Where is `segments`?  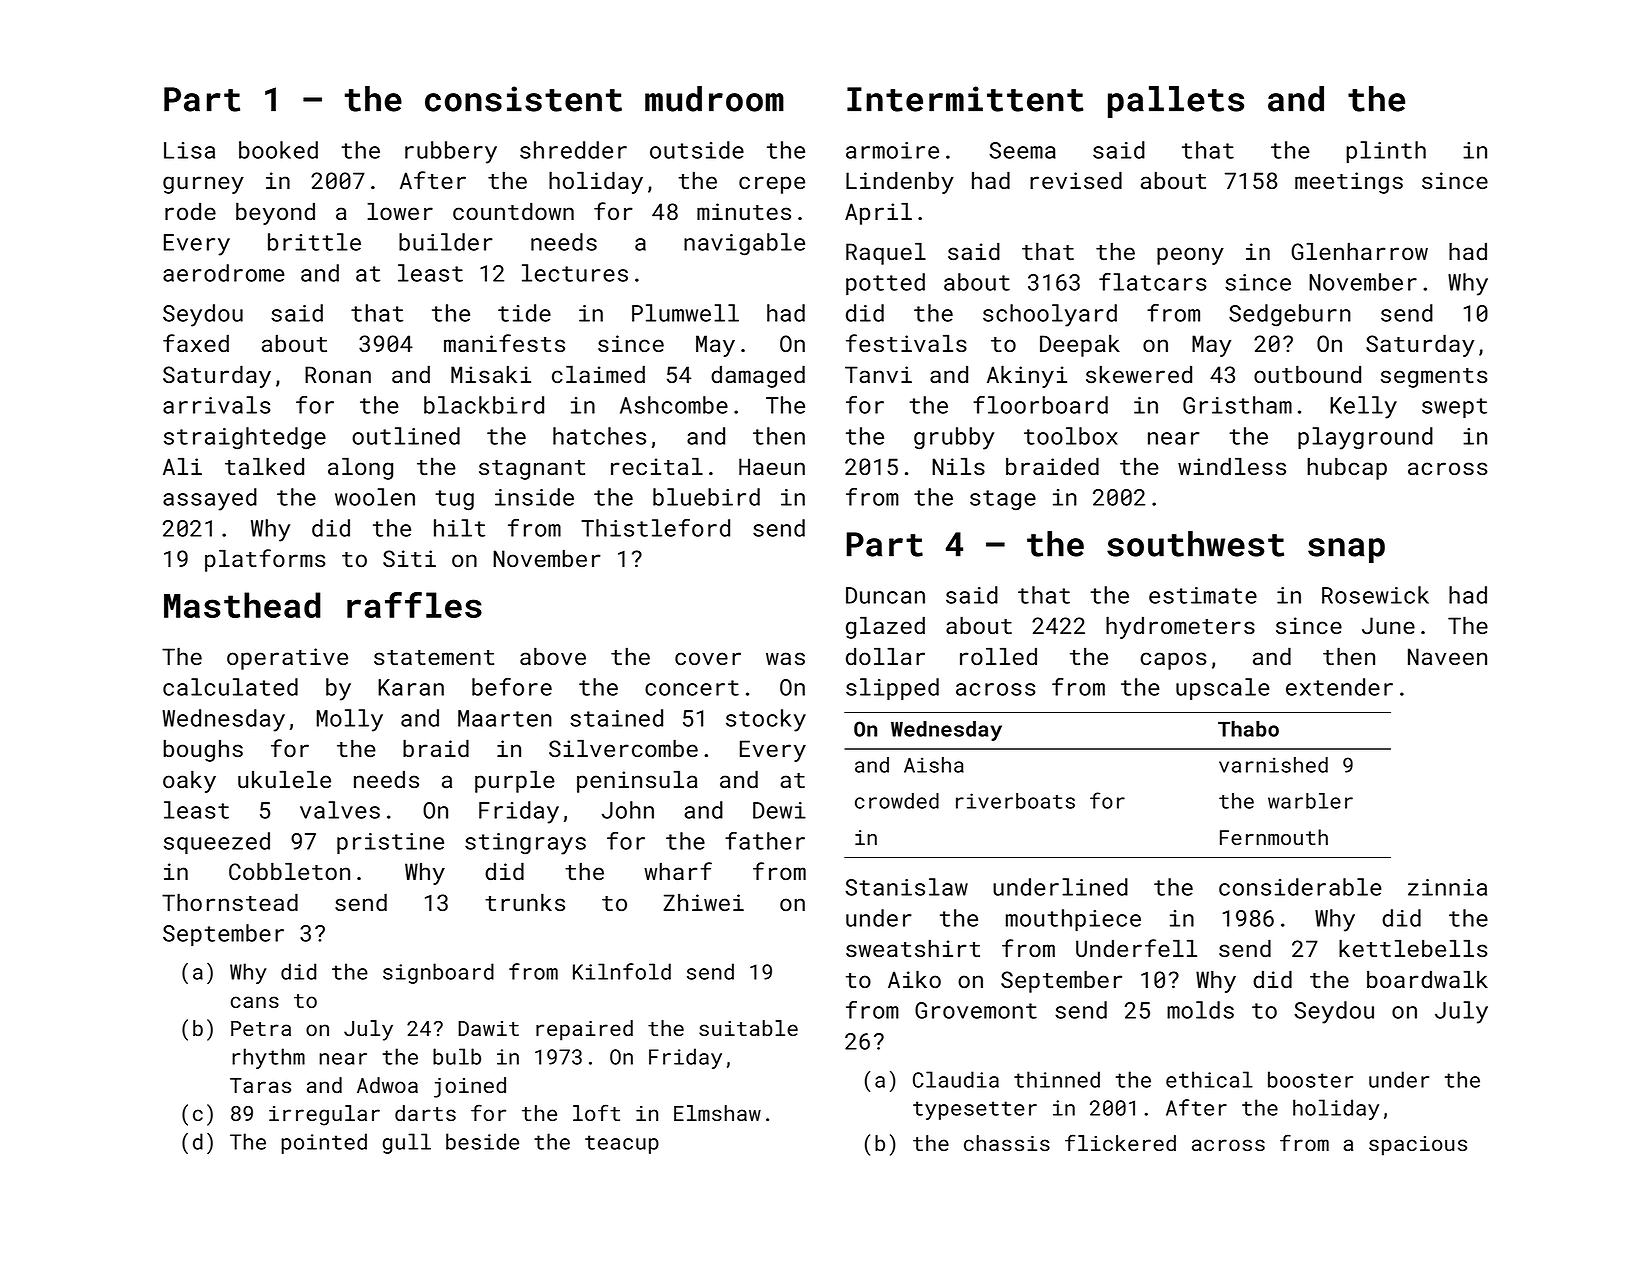 segments is located at coordinates (1434, 378).
